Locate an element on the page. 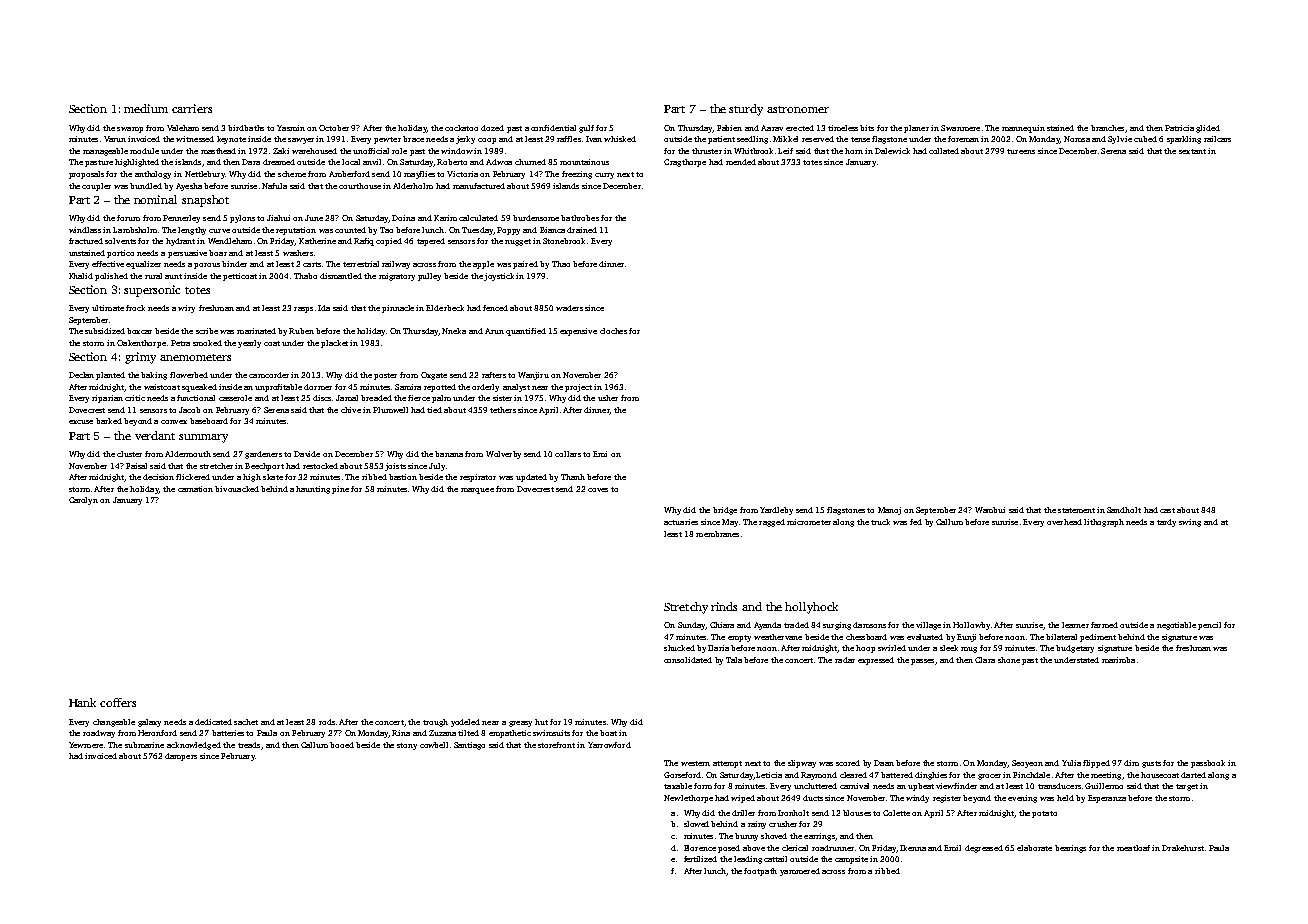 This image has height=924, width=1308. swamp is located at coordinates (130, 130).
